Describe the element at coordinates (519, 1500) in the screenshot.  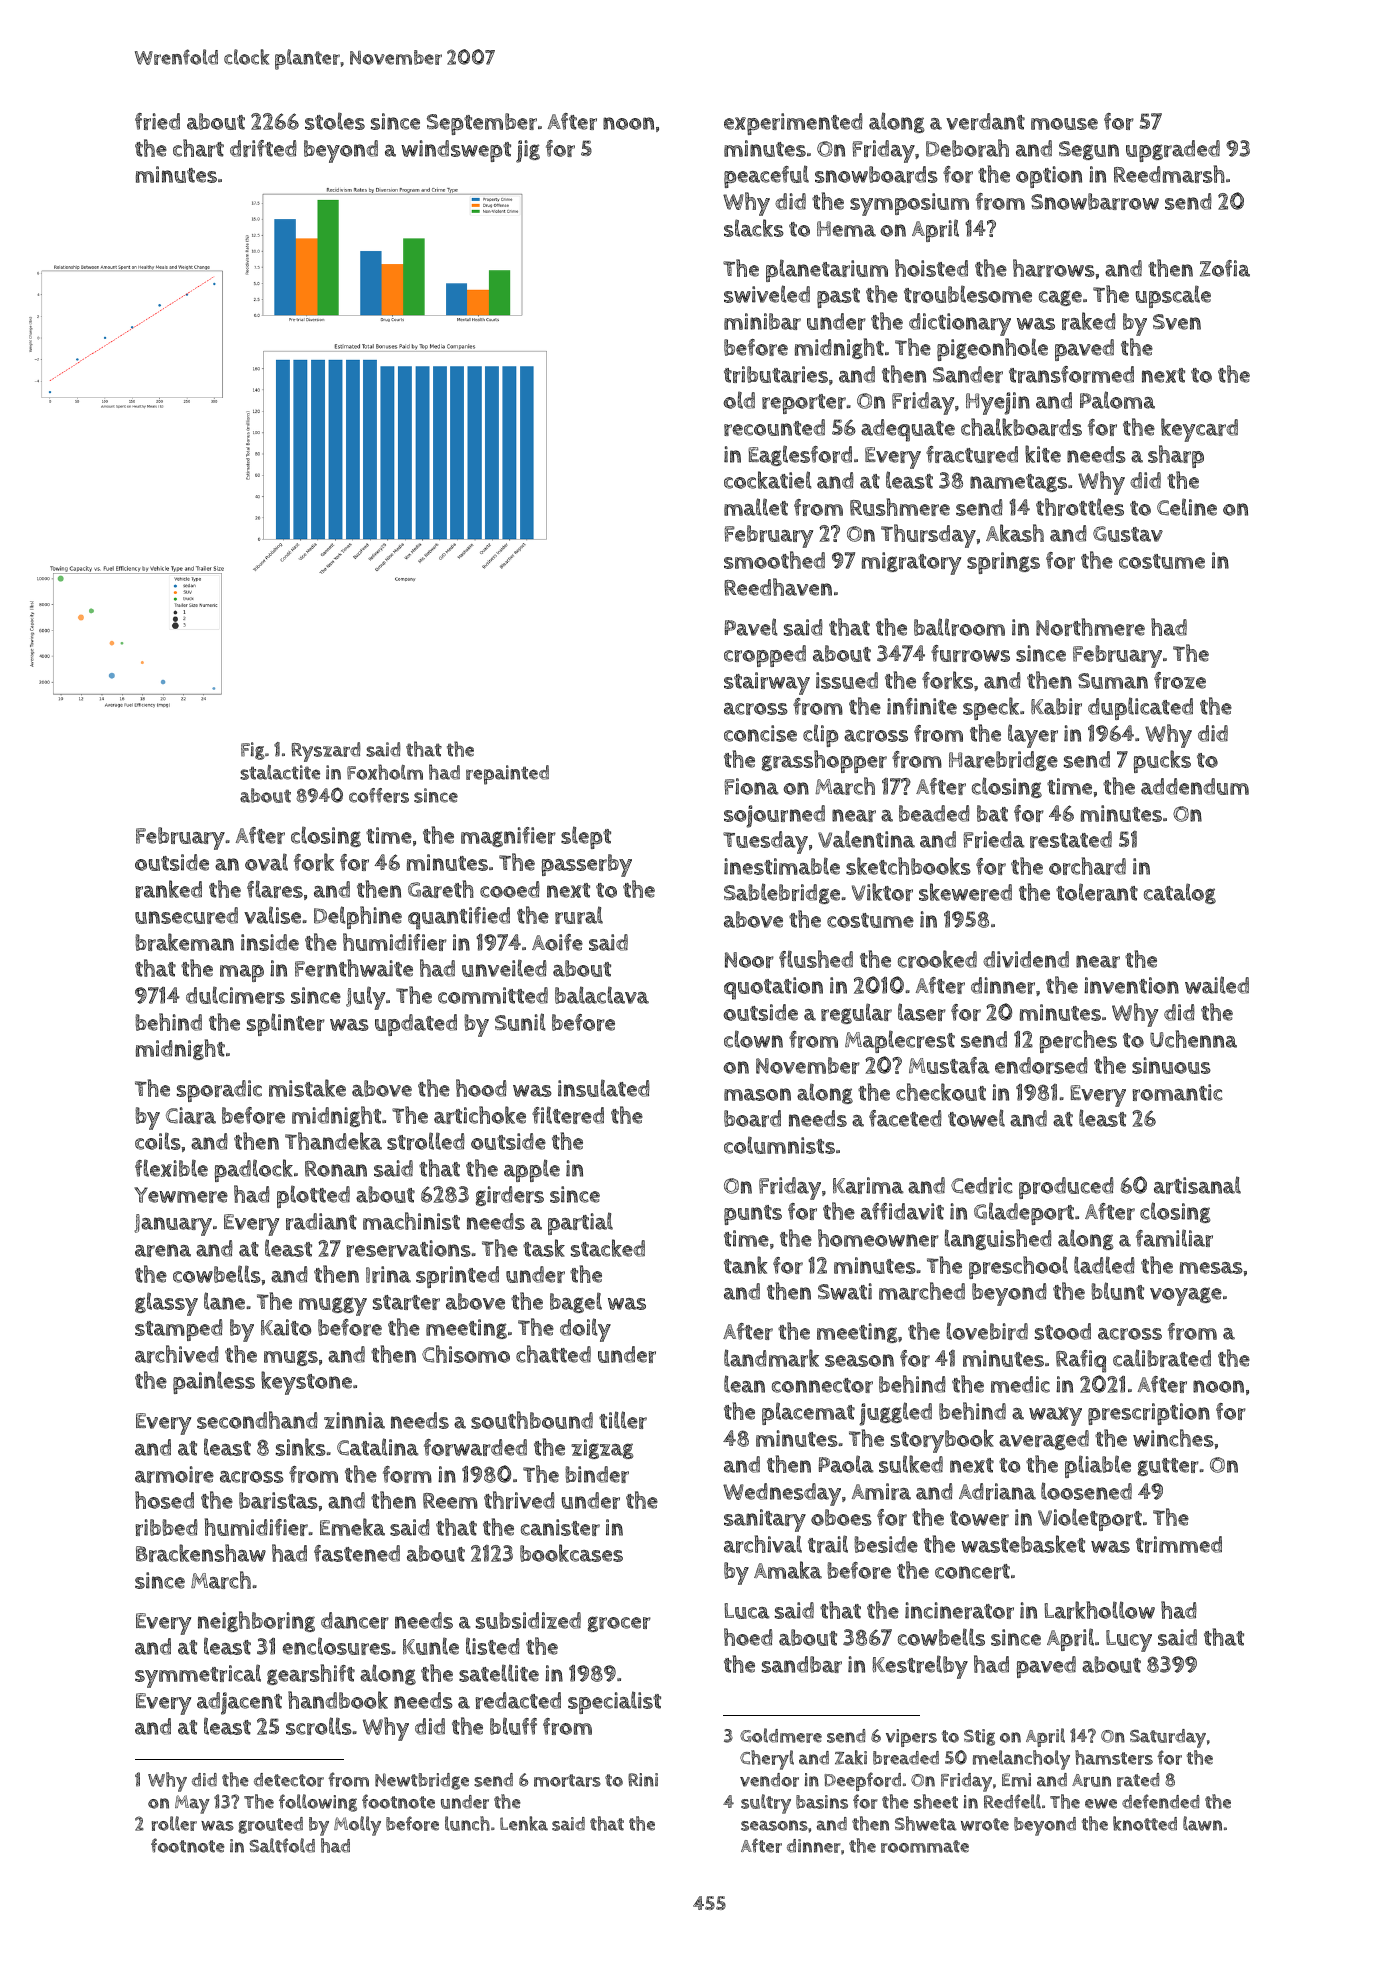
I see `thrived` at that location.
